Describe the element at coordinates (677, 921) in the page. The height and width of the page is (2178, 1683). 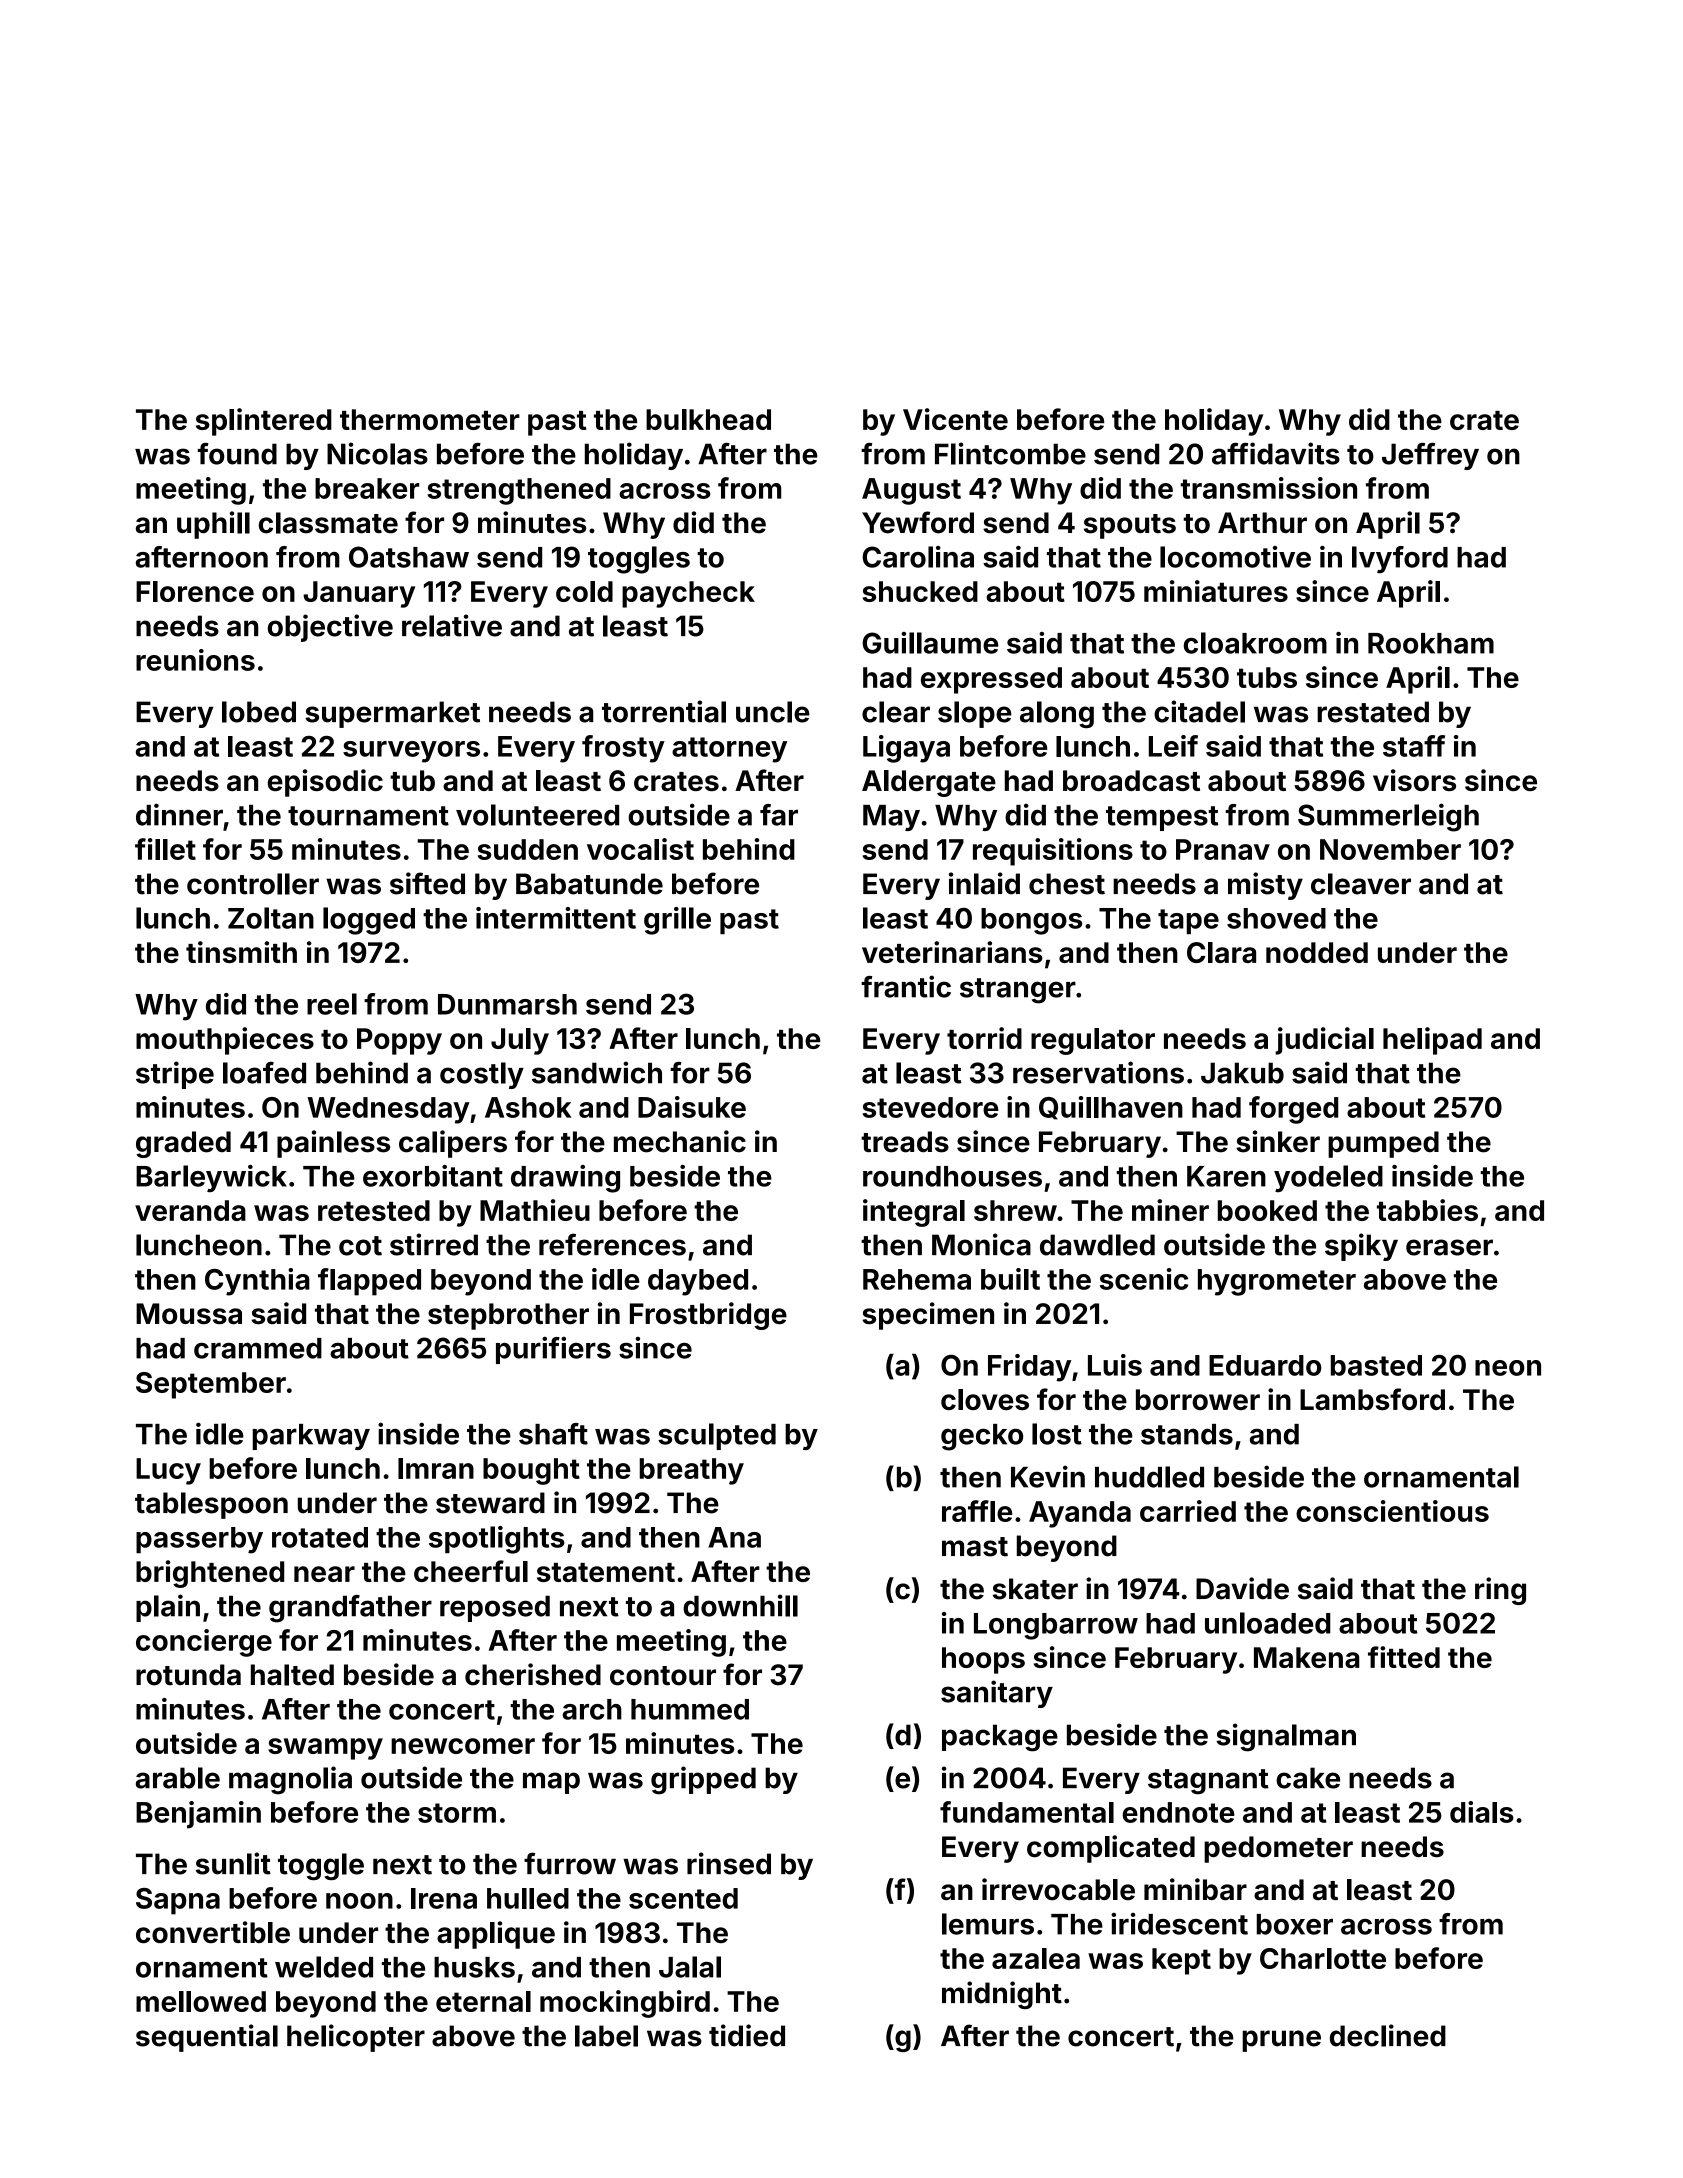
I see `grille` at that location.
